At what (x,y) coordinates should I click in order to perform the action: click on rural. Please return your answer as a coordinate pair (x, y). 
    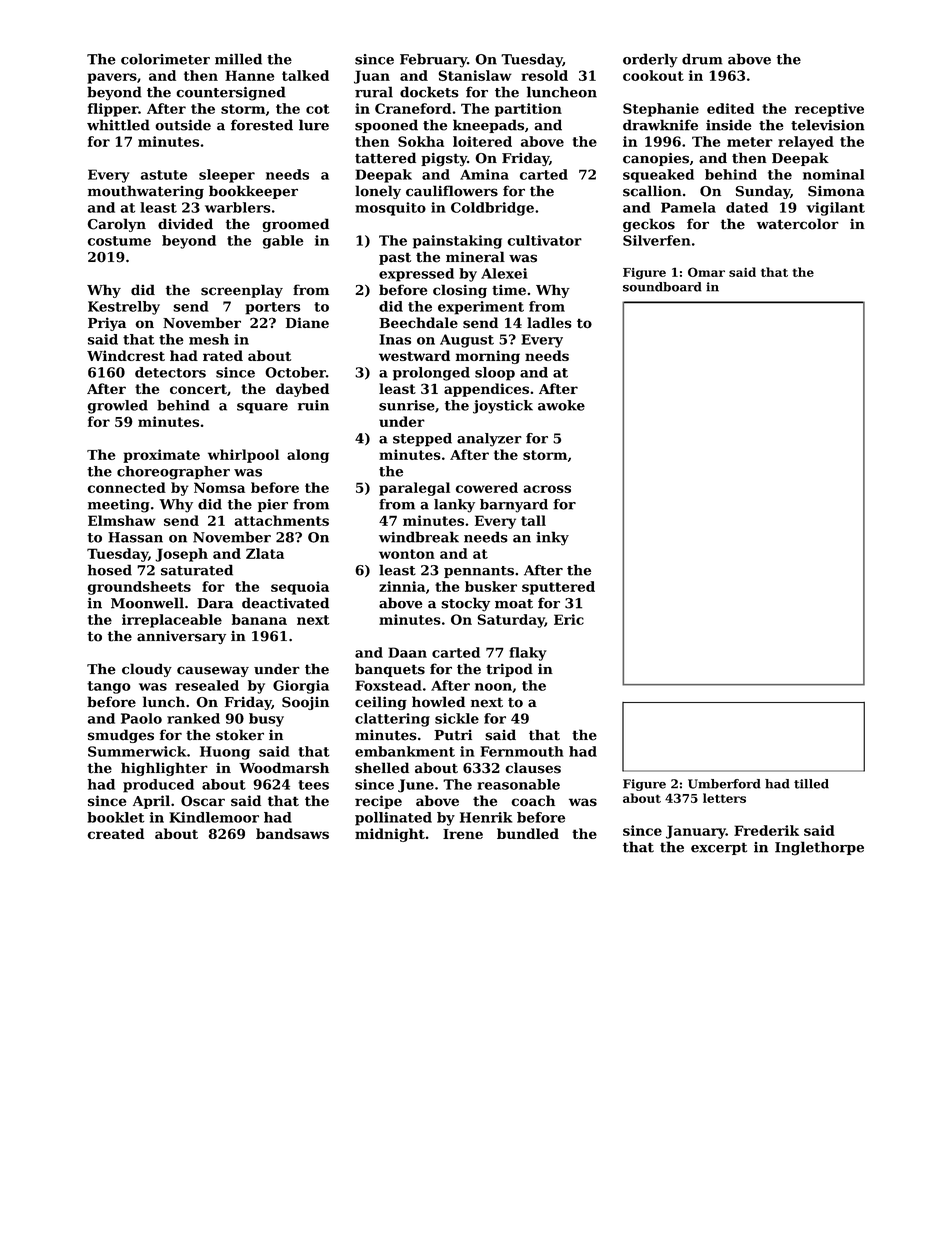
    Looking at the image, I should click on (374, 92).
